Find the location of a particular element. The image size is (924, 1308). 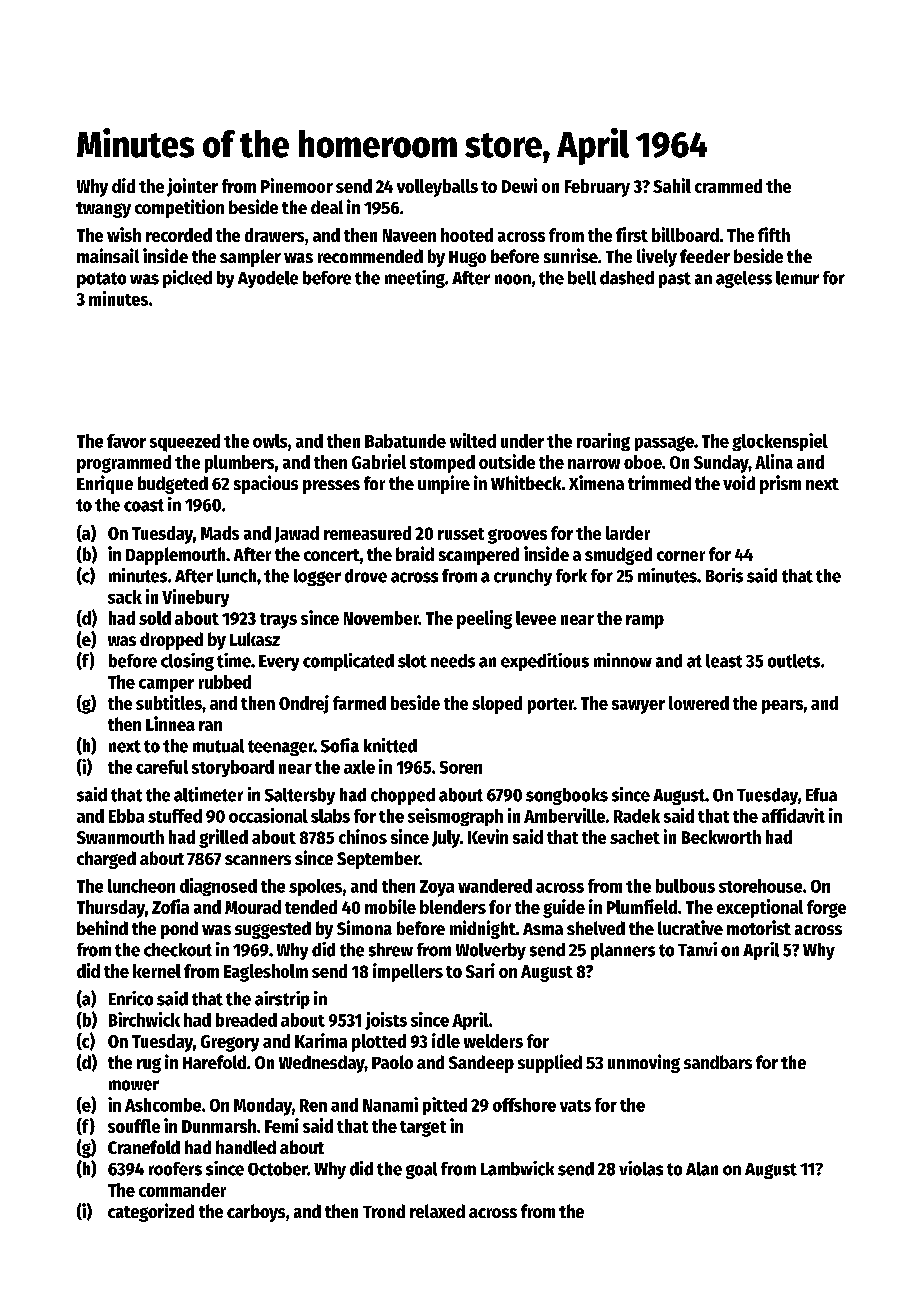

past is located at coordinates (675, 280).
